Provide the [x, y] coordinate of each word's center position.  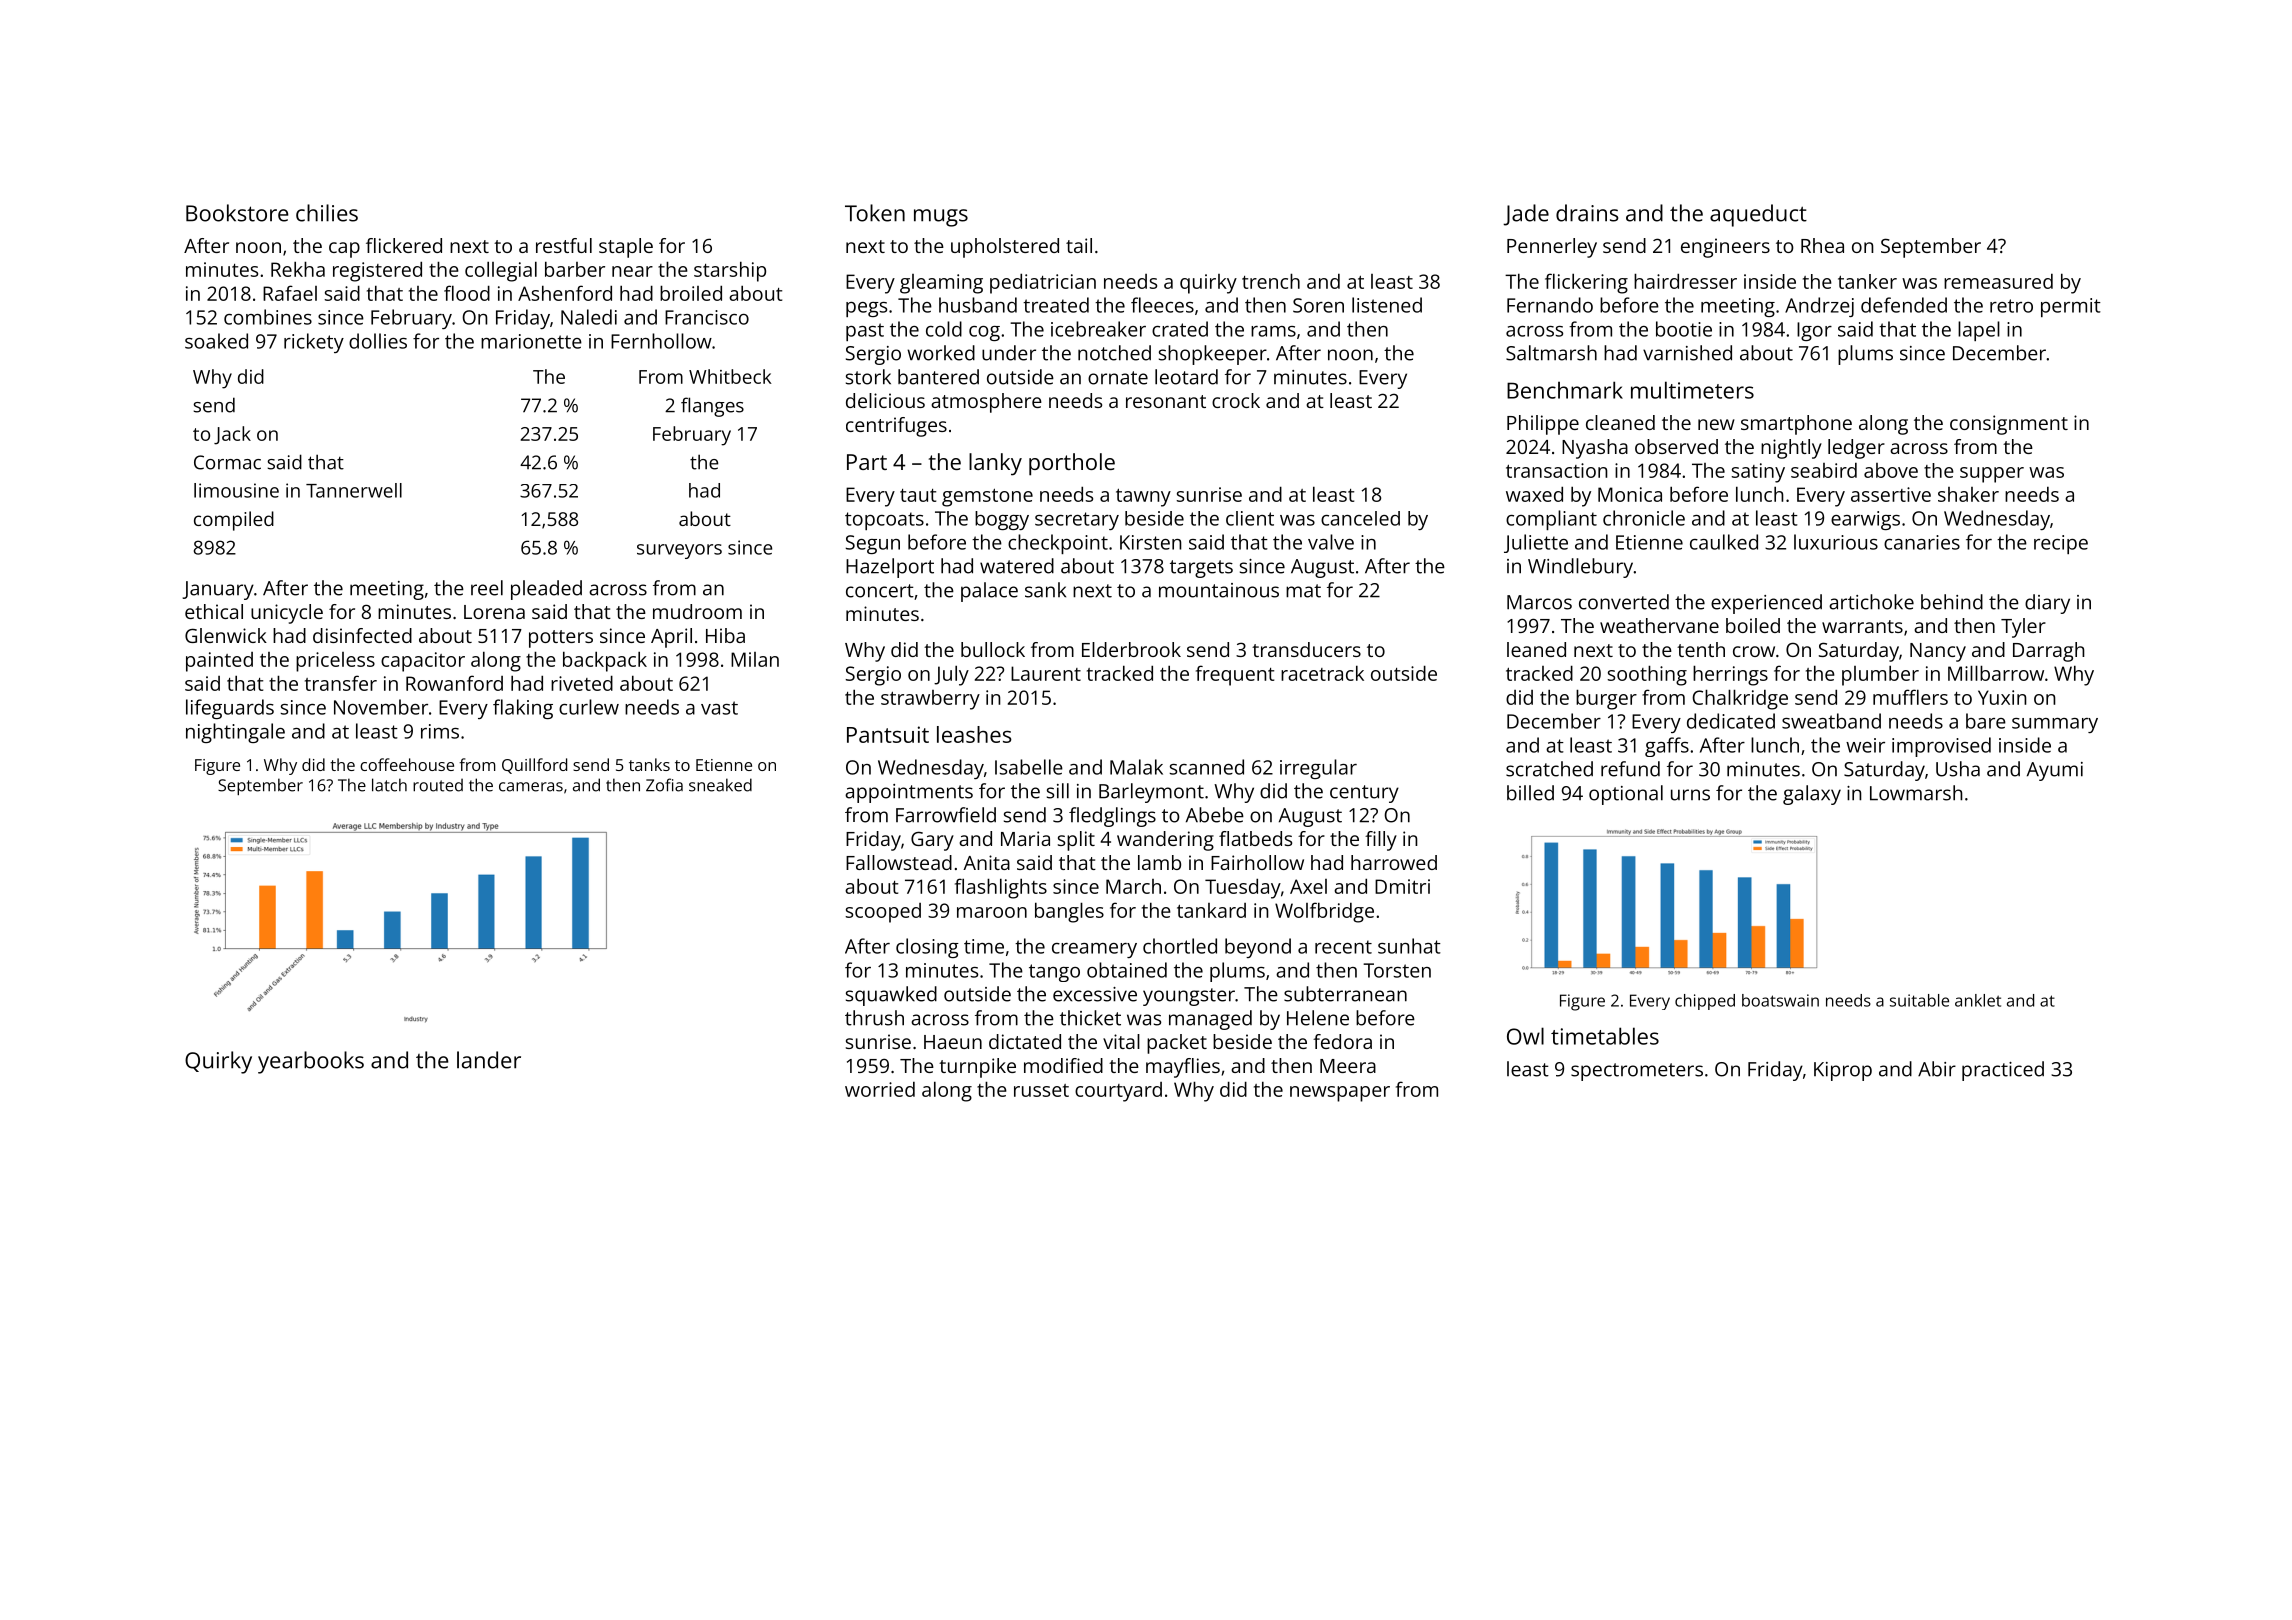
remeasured [1998, 281]
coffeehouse [407, 764]
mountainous [1219, 590]
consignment [2009, 425]
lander [489, 1060]
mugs [941, 218]
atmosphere [986, 403]
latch [389, 785]
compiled [234, 521]
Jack [232, 435]
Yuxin [2002, 697]
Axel [1308, 886]
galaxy [1812, 795]
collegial [501, 271]
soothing [1647, 675]
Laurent [1046, 673]
